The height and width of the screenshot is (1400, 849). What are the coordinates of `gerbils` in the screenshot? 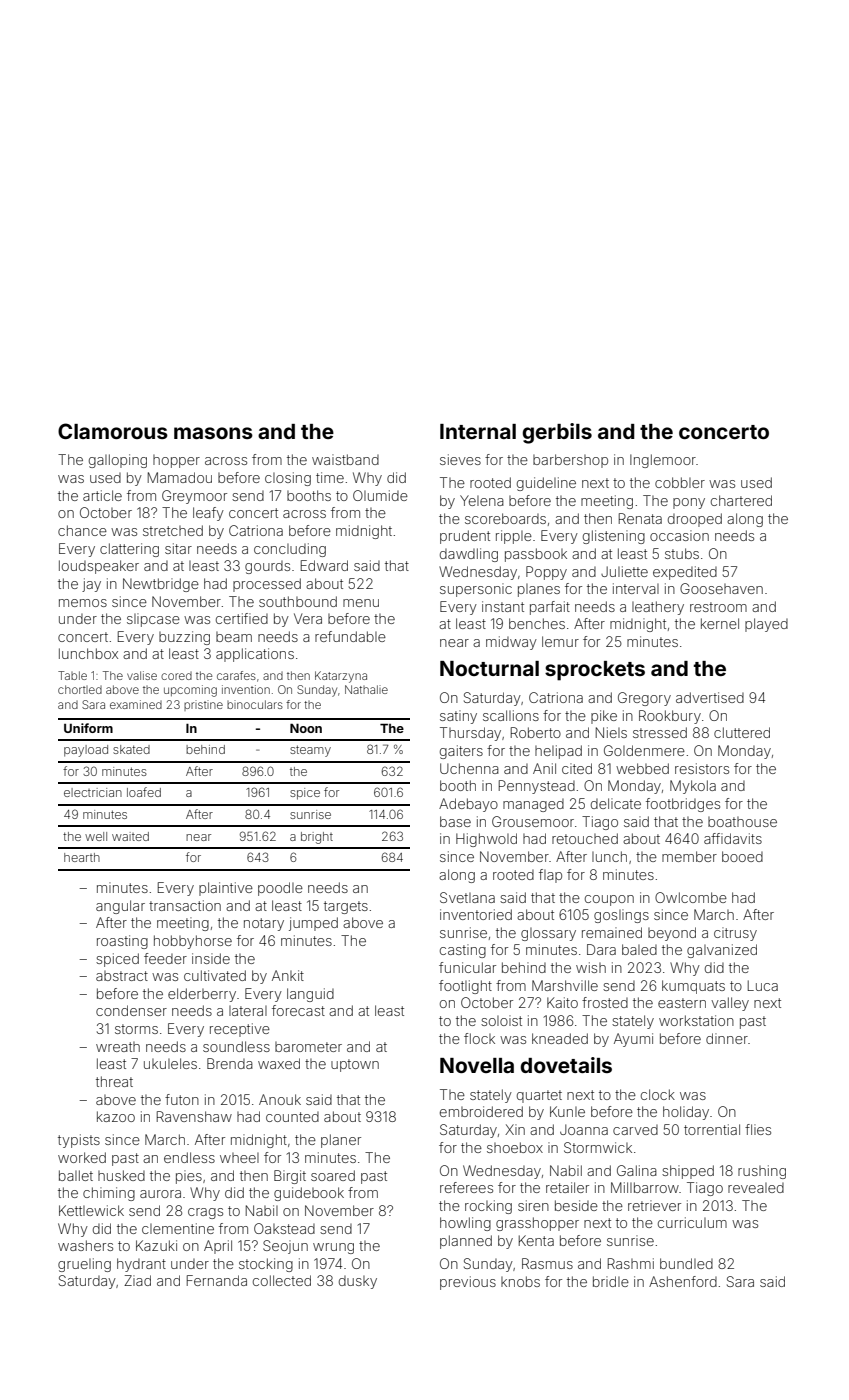 It's located at (557, 433).
